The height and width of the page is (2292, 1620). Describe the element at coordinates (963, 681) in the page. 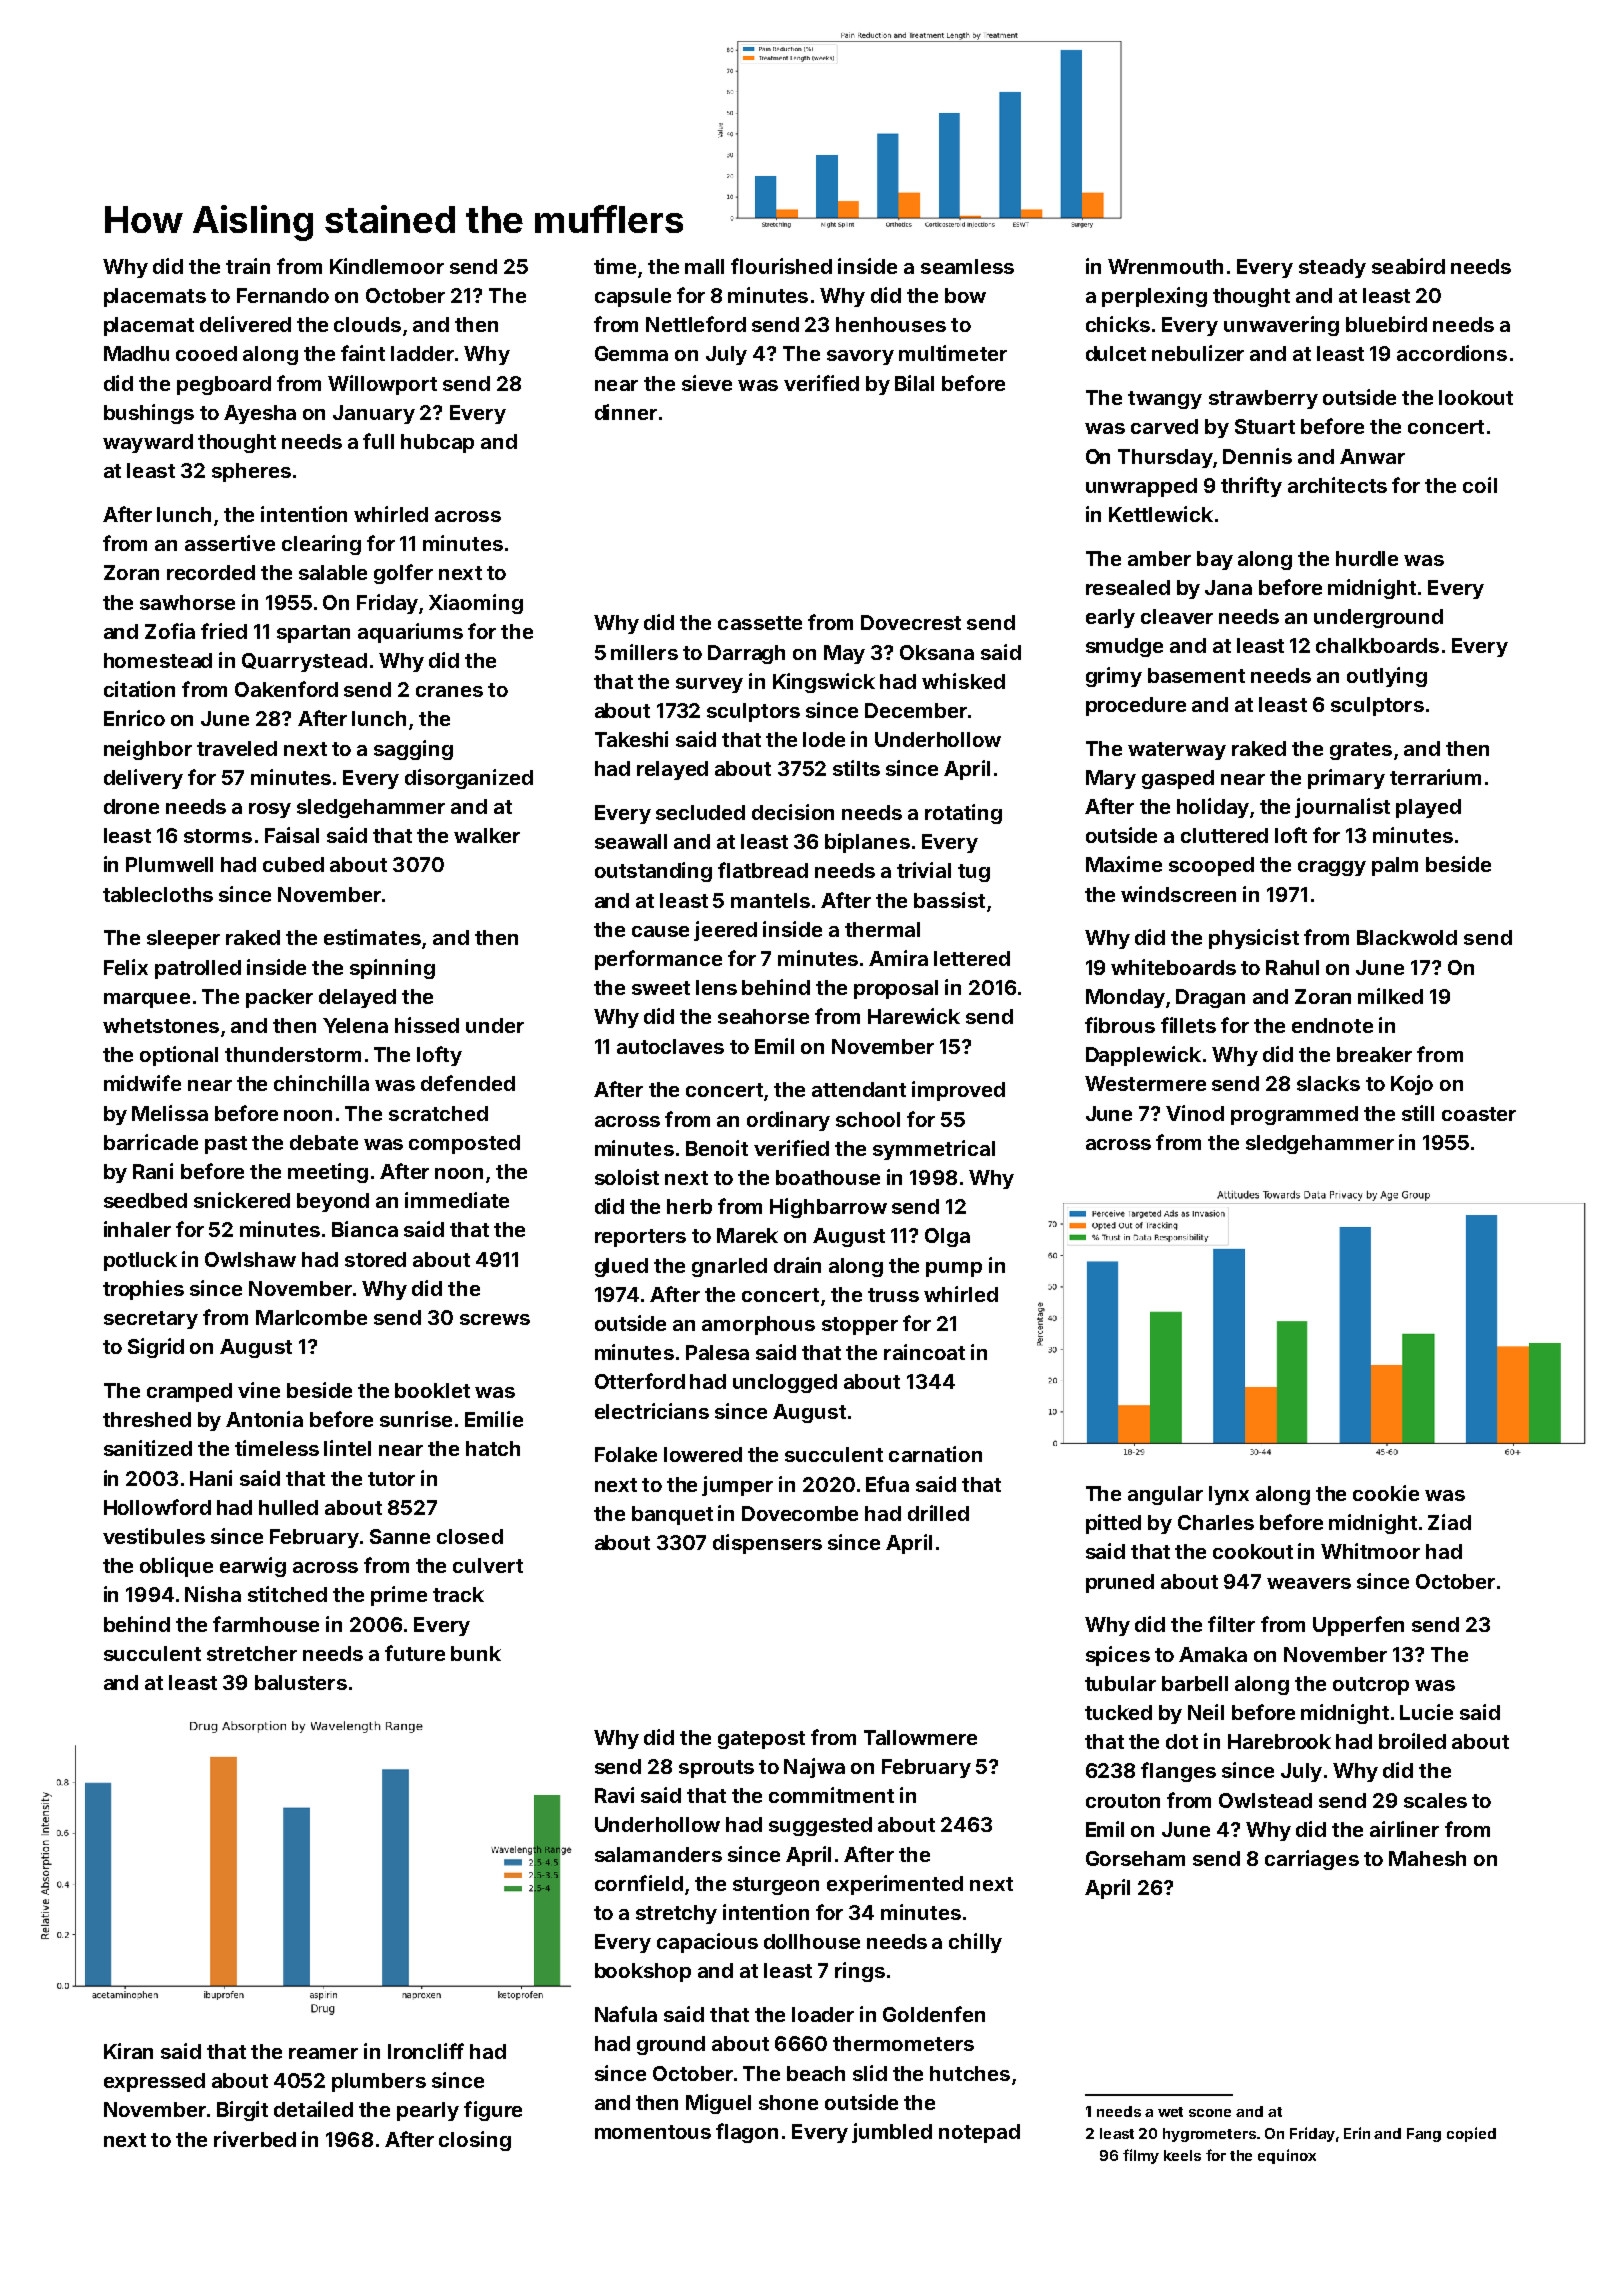

I see `whisked` at that location.
